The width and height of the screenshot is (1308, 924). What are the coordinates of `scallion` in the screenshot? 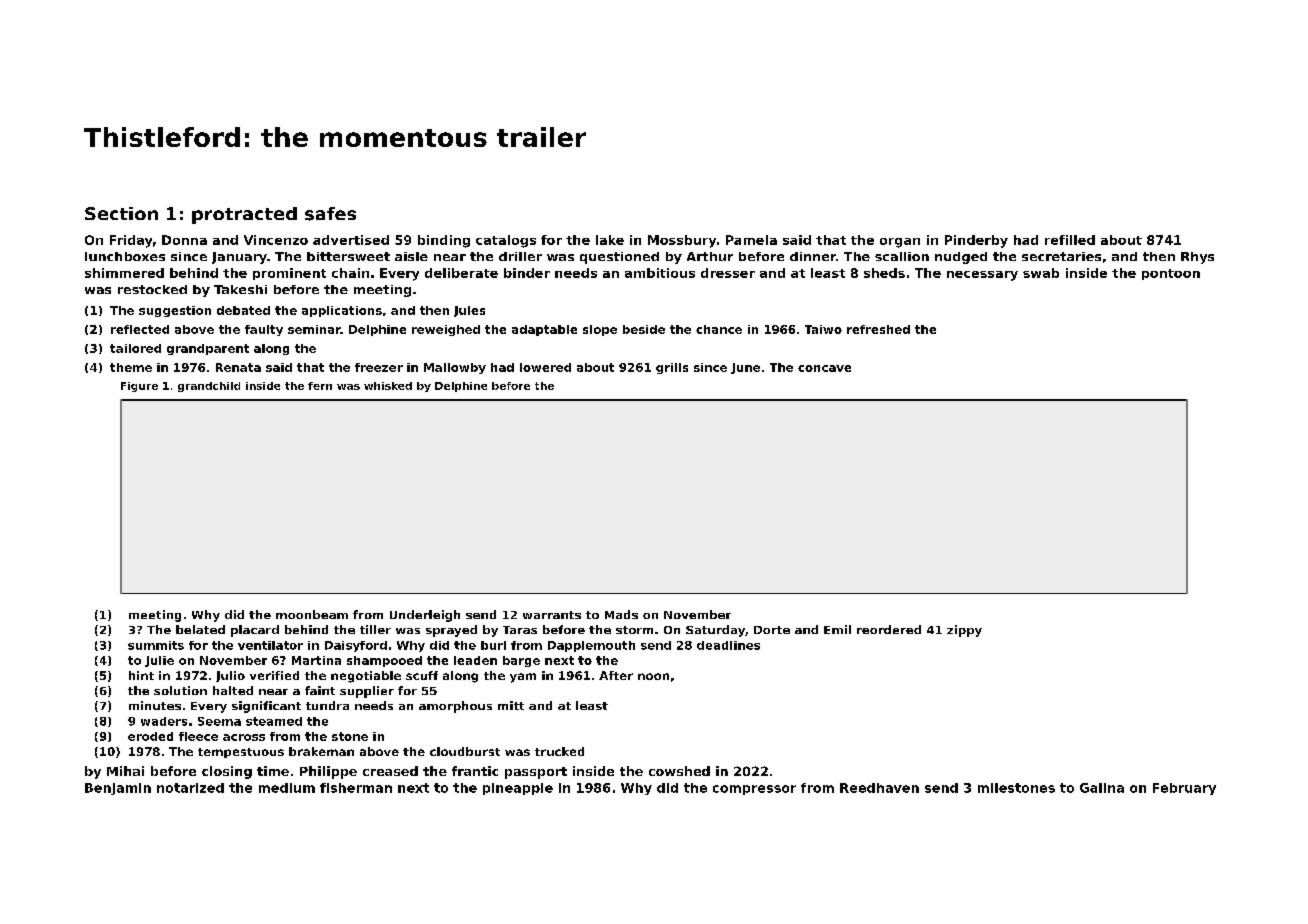 It's located at (902, 256).
